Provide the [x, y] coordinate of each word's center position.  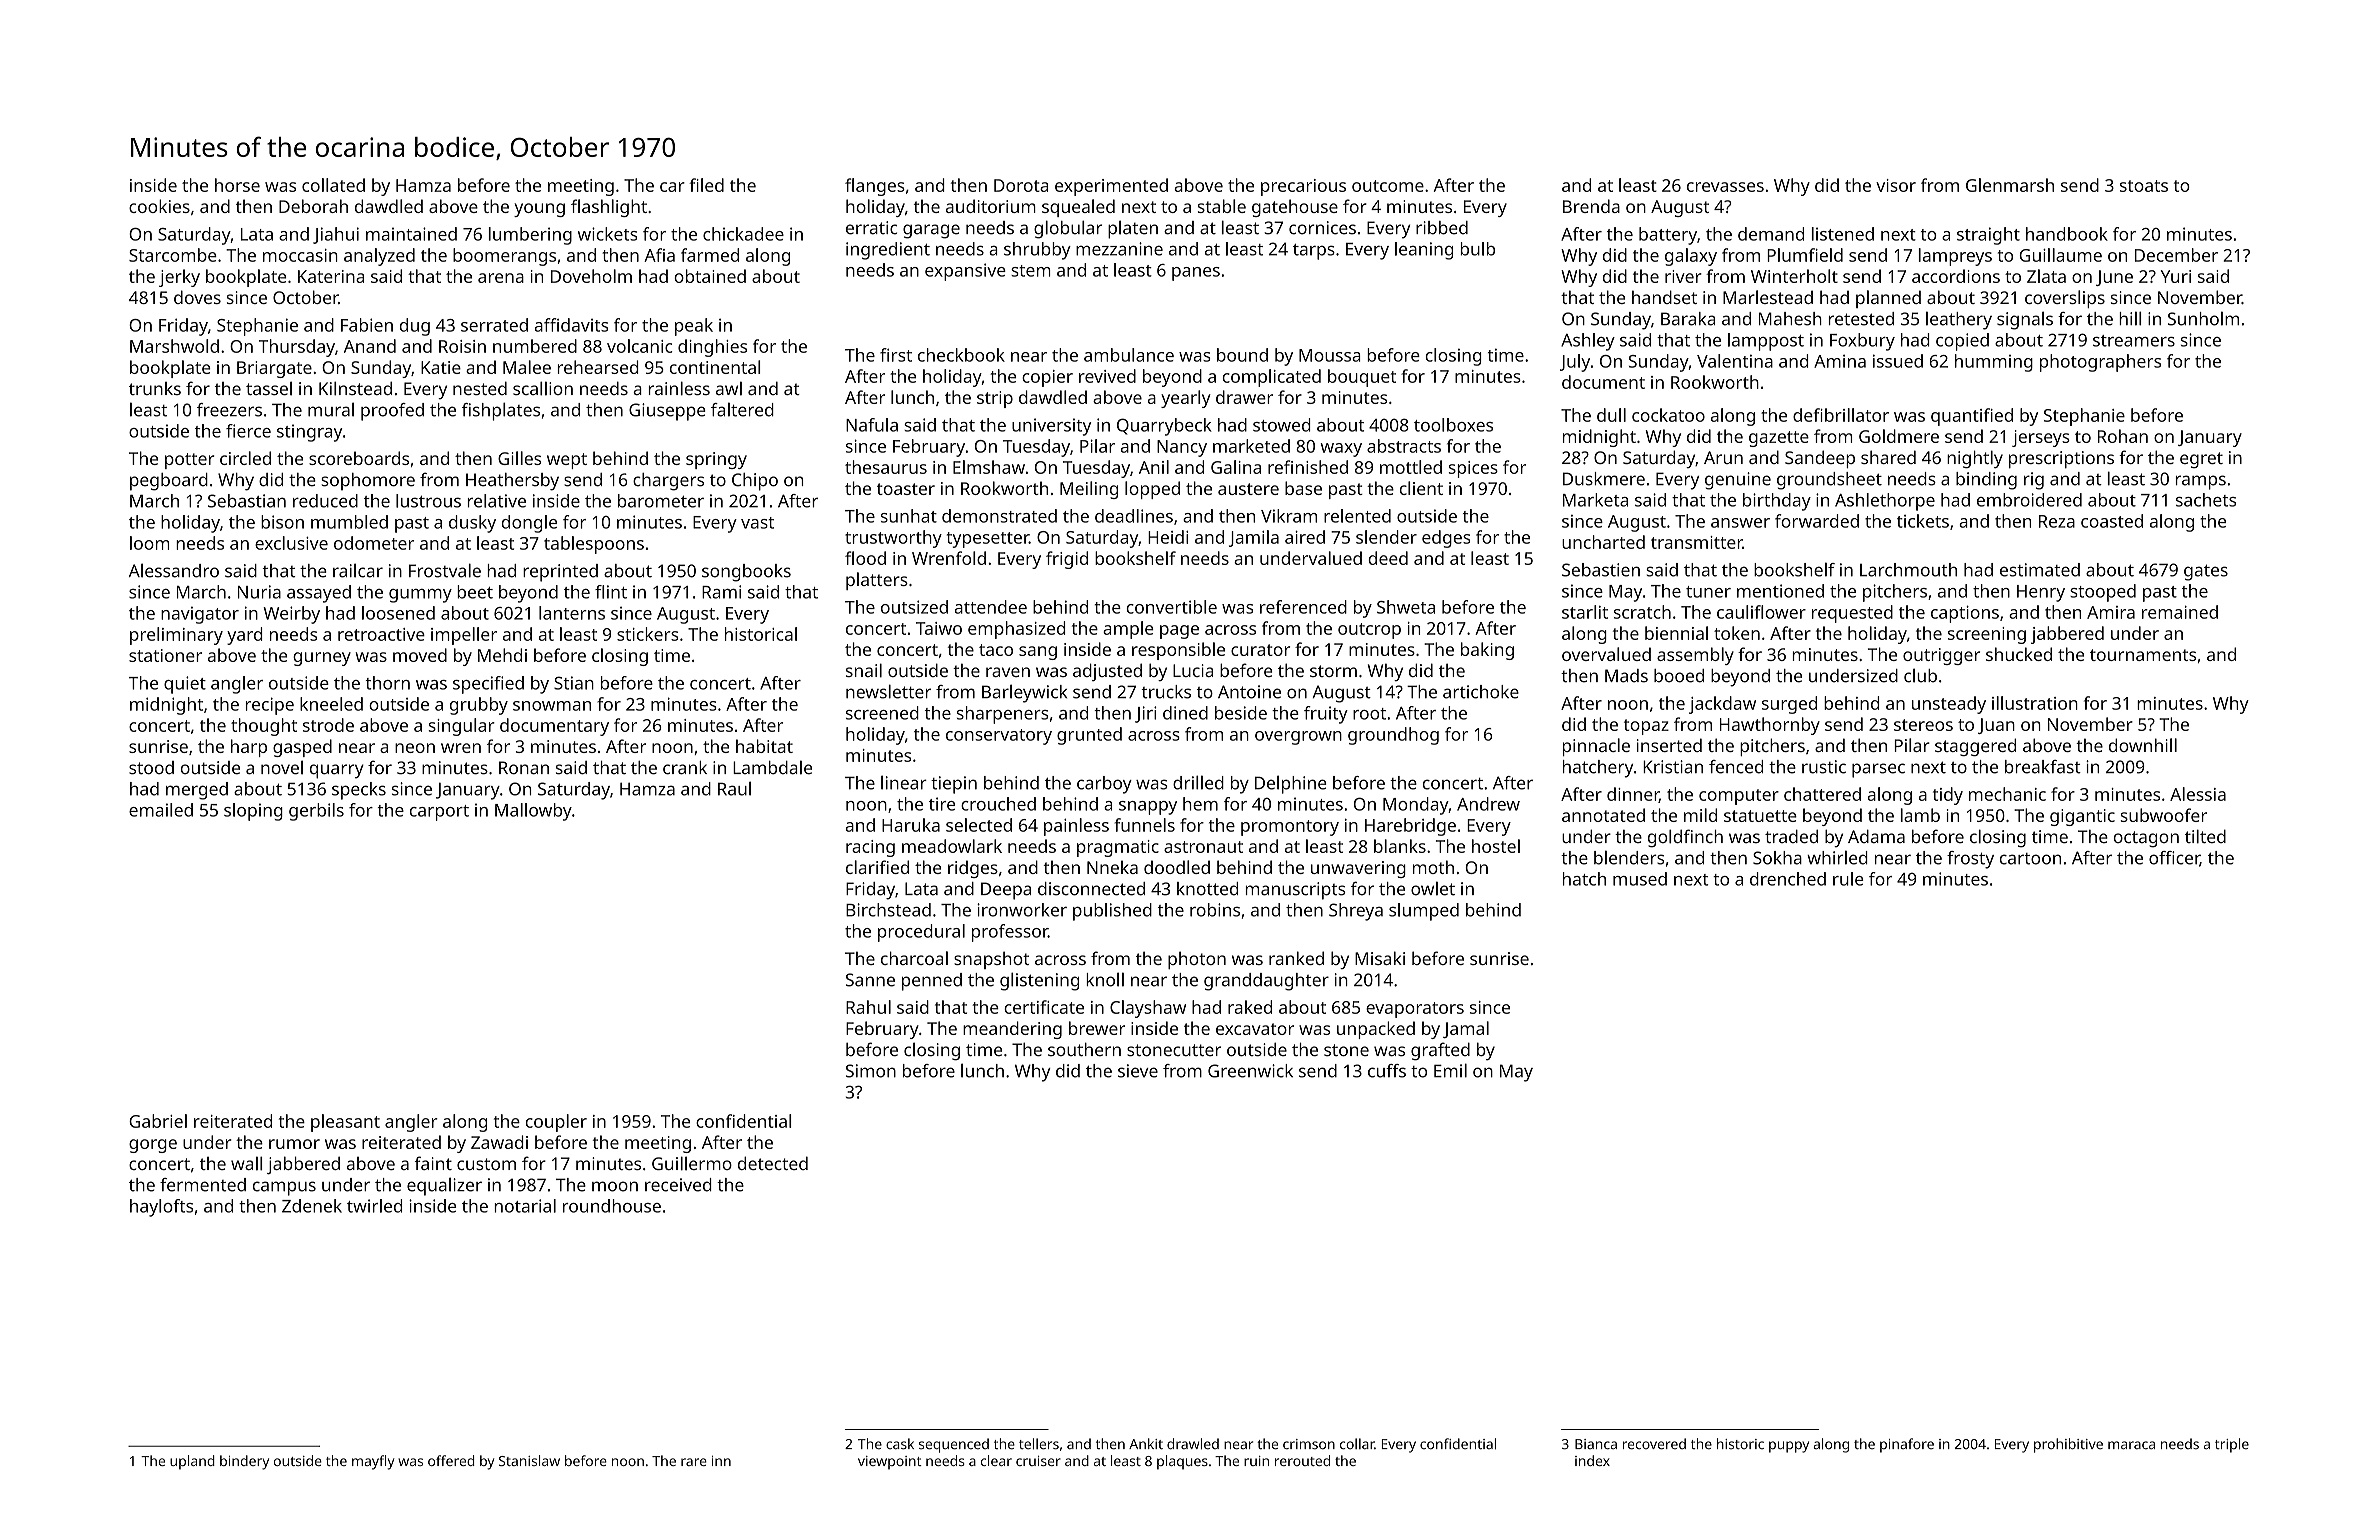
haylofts [161, 1208]
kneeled [331, 704]
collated [333, 185]
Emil [1450, 1070]
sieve [1138, 1071]
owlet [1433, 888]
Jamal [1466, 1029]
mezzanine [1119, 249]
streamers [2134, 341]
